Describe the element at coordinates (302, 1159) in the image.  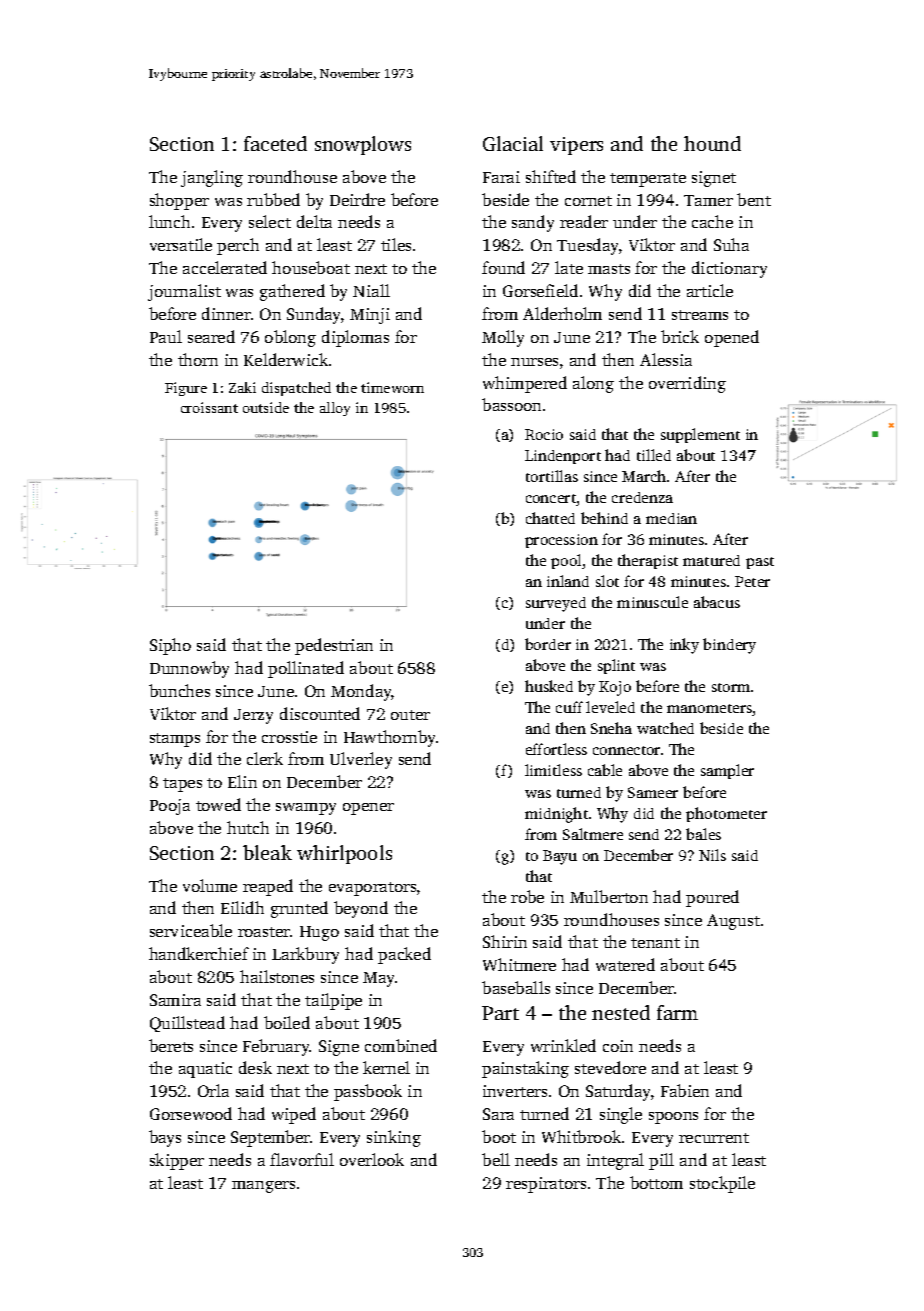
I see `flavorful` at that location.
